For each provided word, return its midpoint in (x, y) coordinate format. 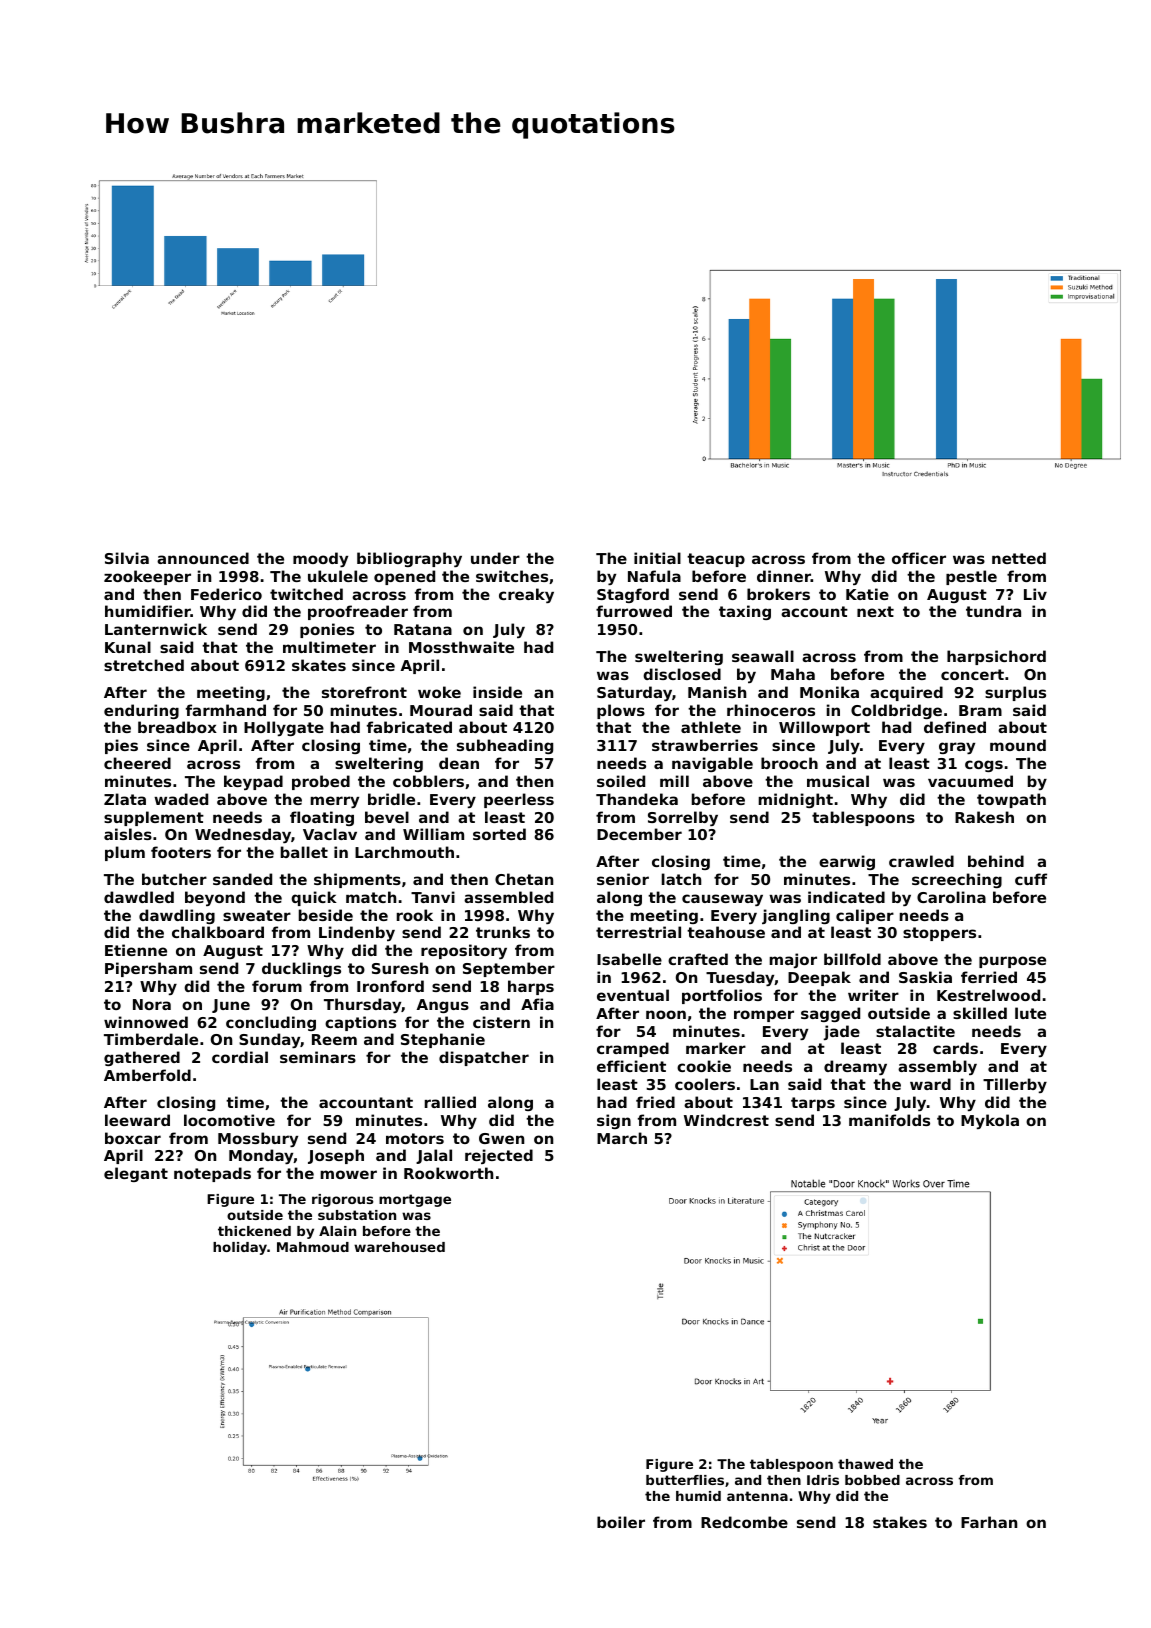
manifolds (889, 1120)
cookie (704, 1066)
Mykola (990, 1121)
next (875, 611)
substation (357, 1215)
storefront (364, 692)
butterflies (685, 1480)
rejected (499, 1156)
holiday (240, 1248)
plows (621, 711)
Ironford (390, 986)
